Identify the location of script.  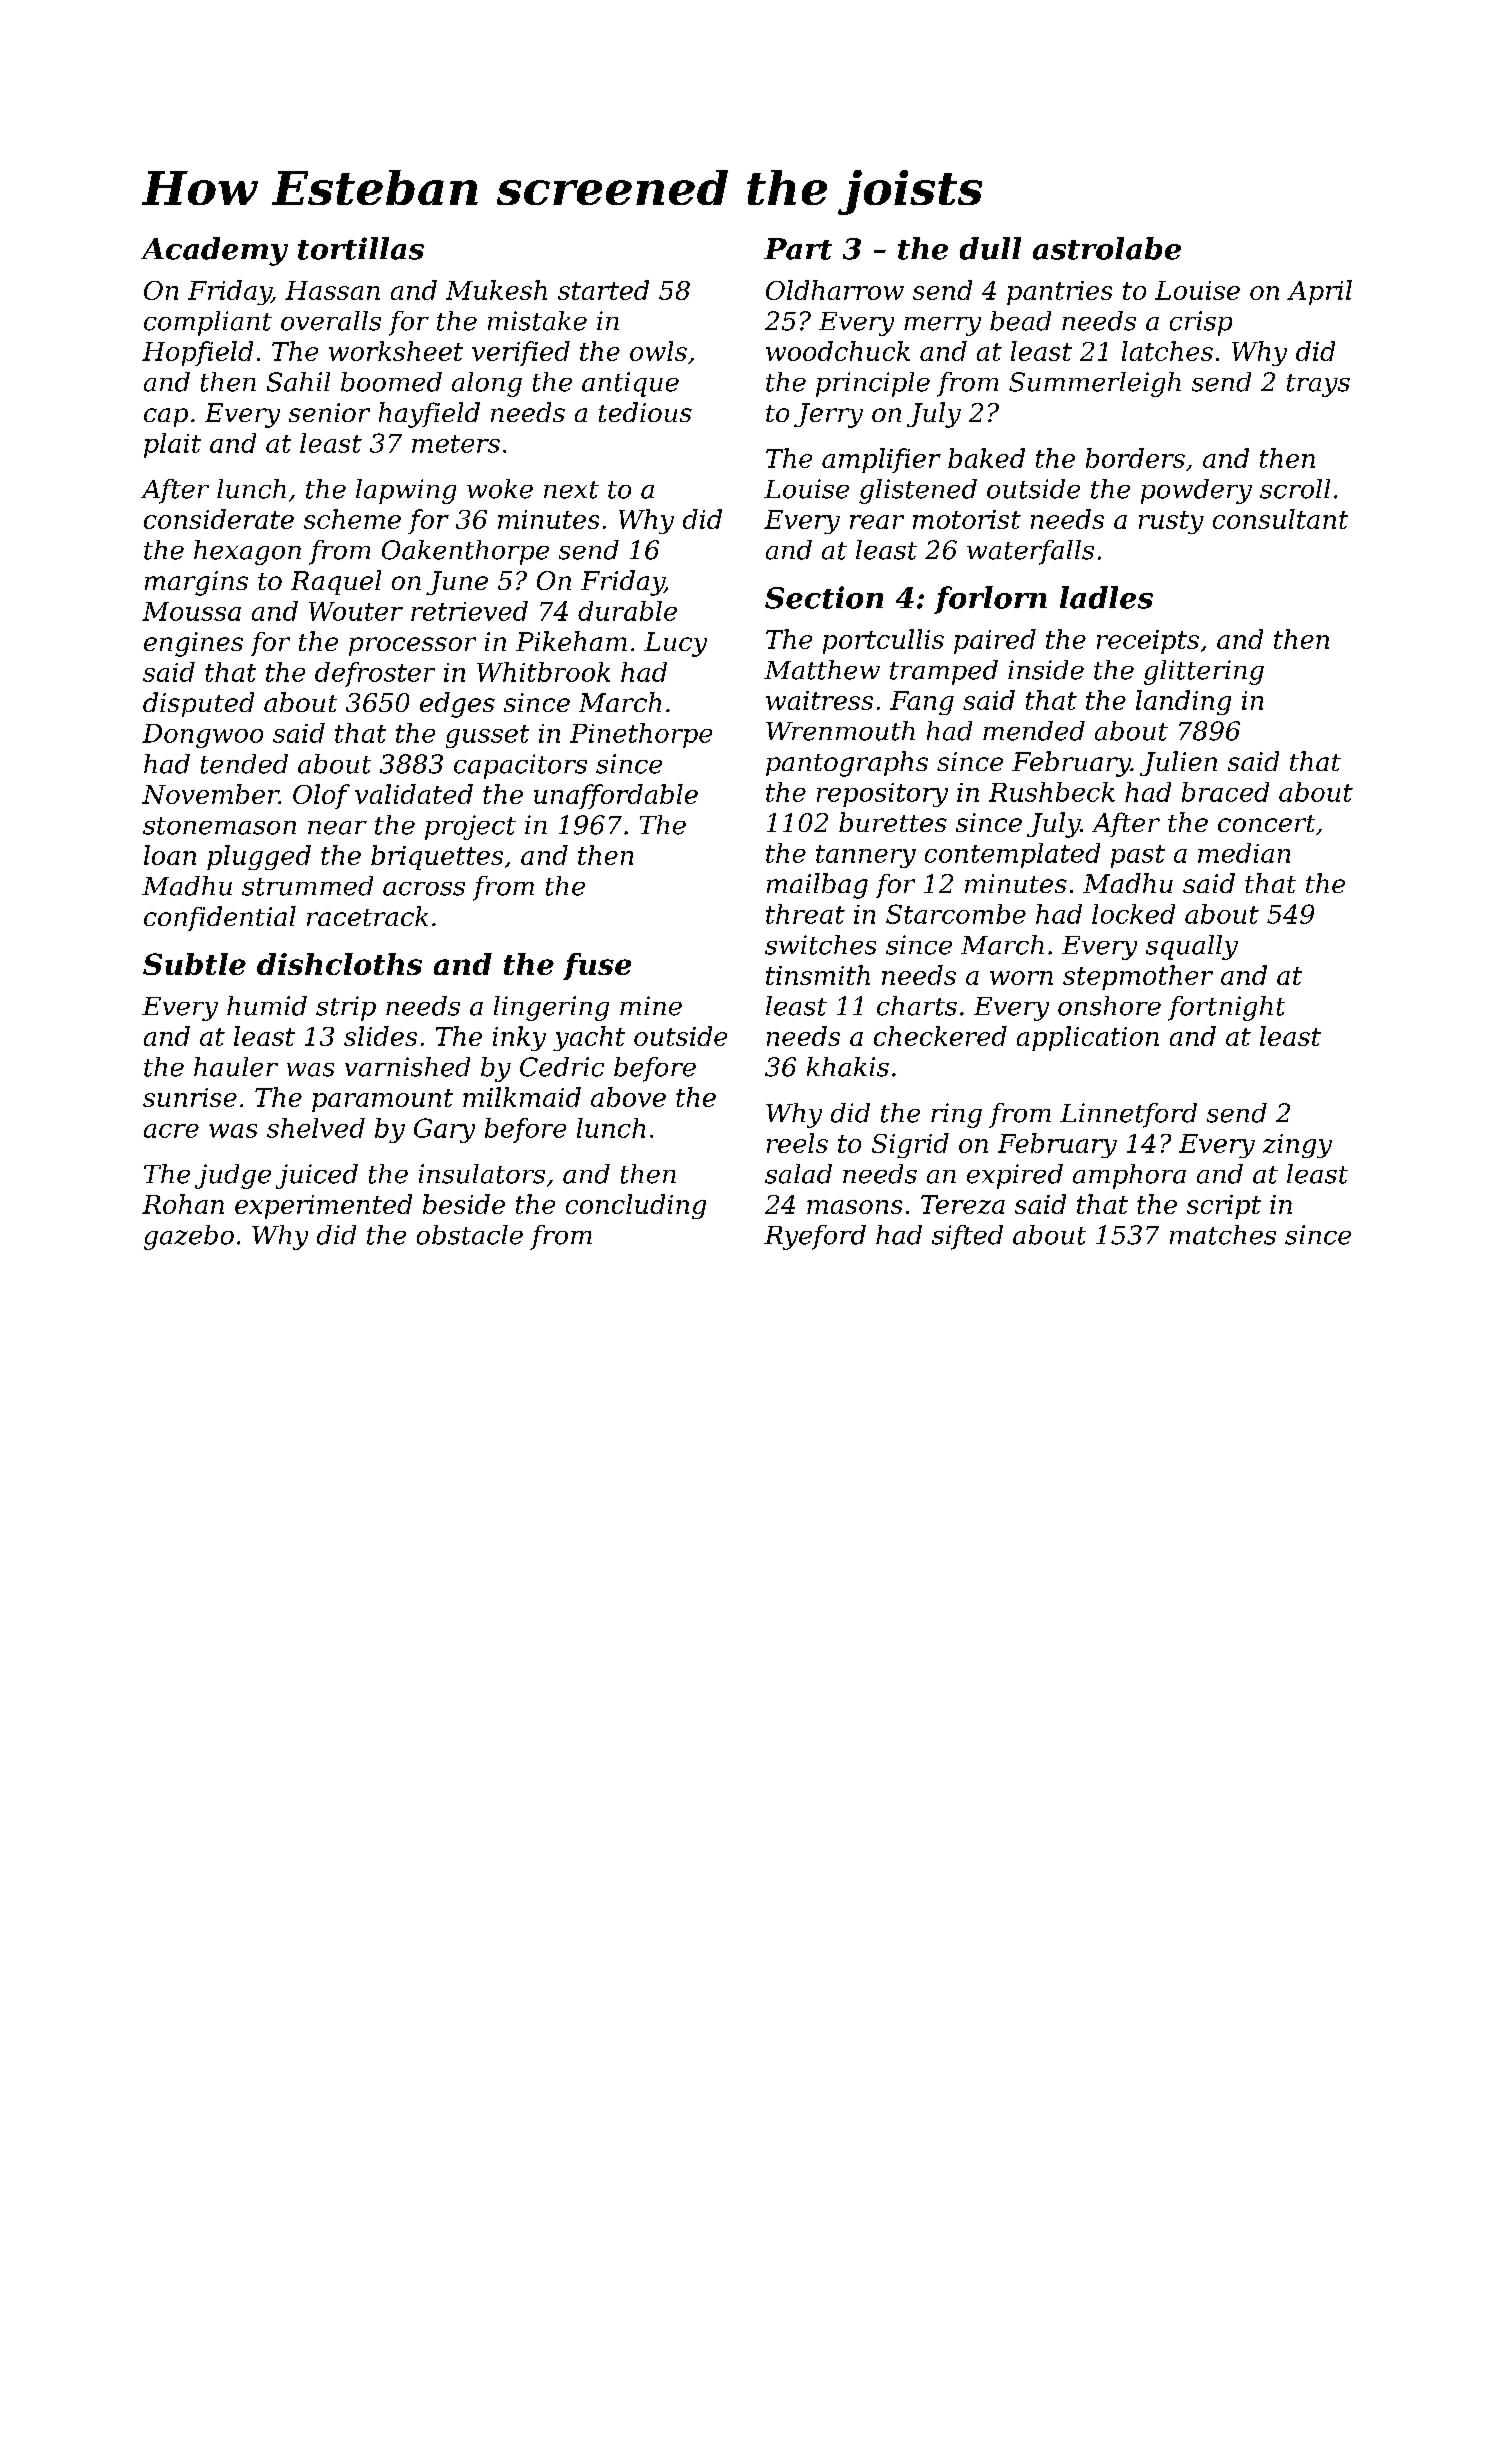
(1224, 1207).
